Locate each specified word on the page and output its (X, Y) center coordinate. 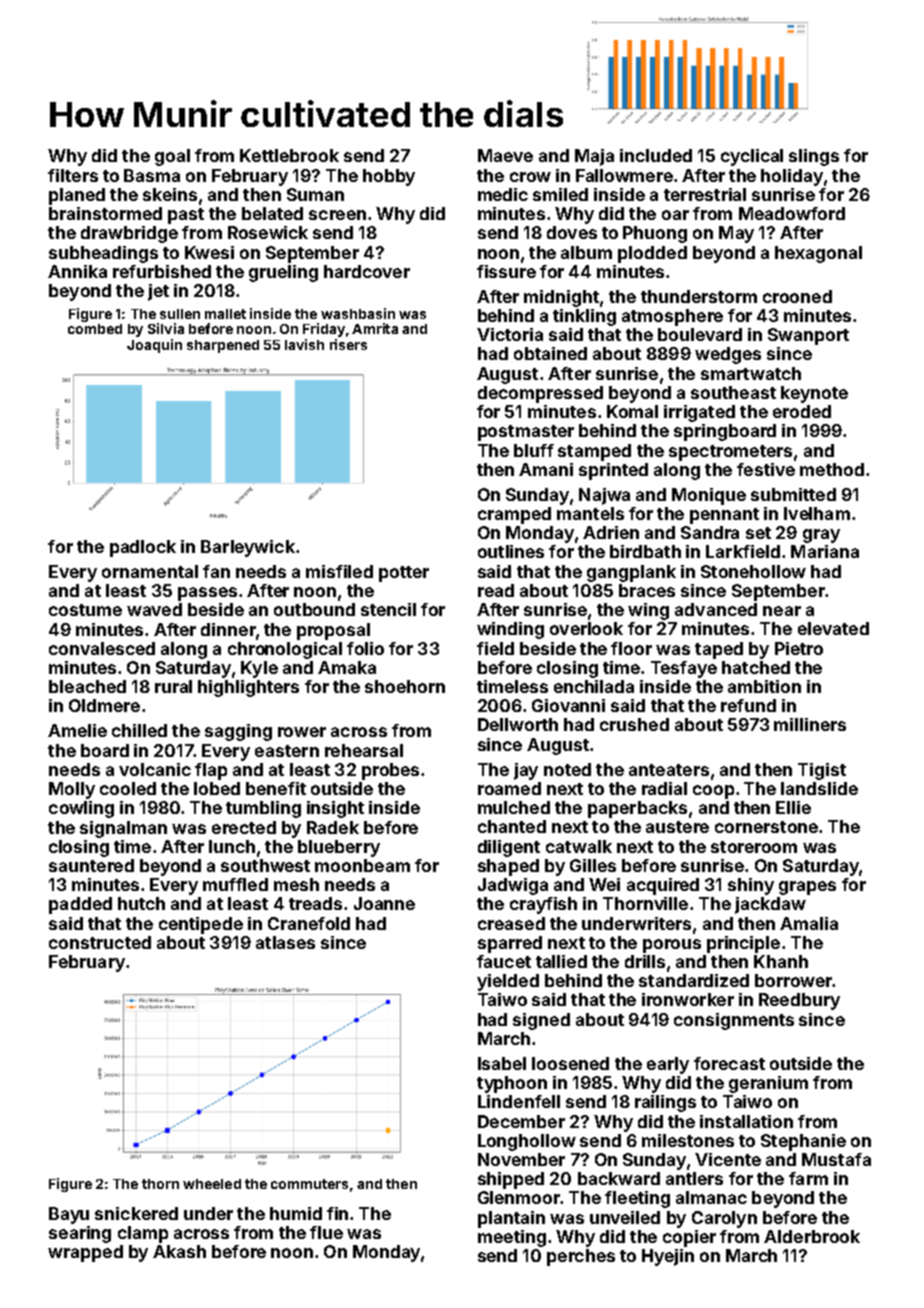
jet (158, 292)
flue (326, 1232)
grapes (807, 888)
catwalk (579, 846)
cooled (128, 788)
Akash (179, 1251)
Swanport (808, 336)
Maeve (505, 155)
